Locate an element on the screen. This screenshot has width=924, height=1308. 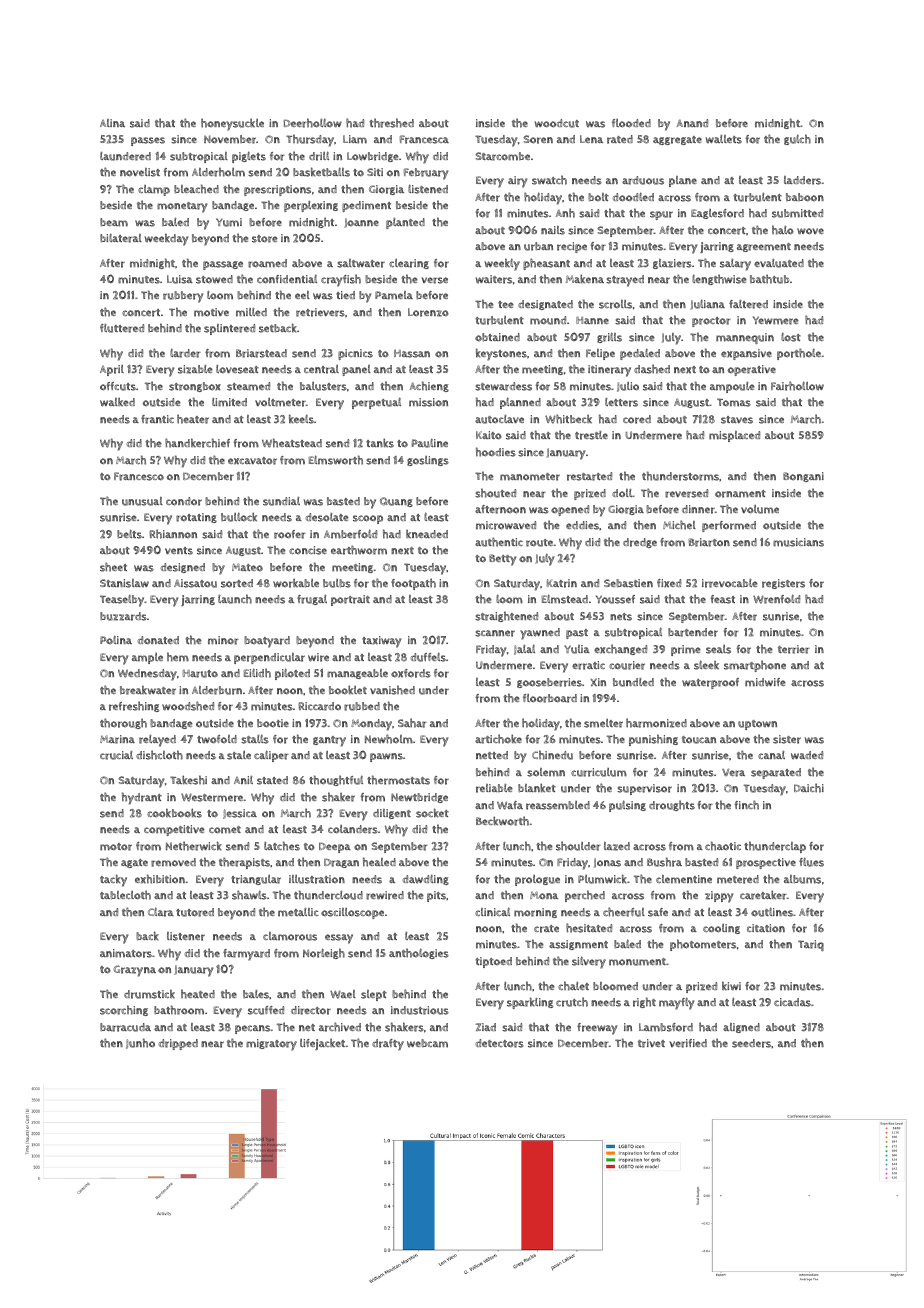
footpath is located at coordinates (413, 584).
